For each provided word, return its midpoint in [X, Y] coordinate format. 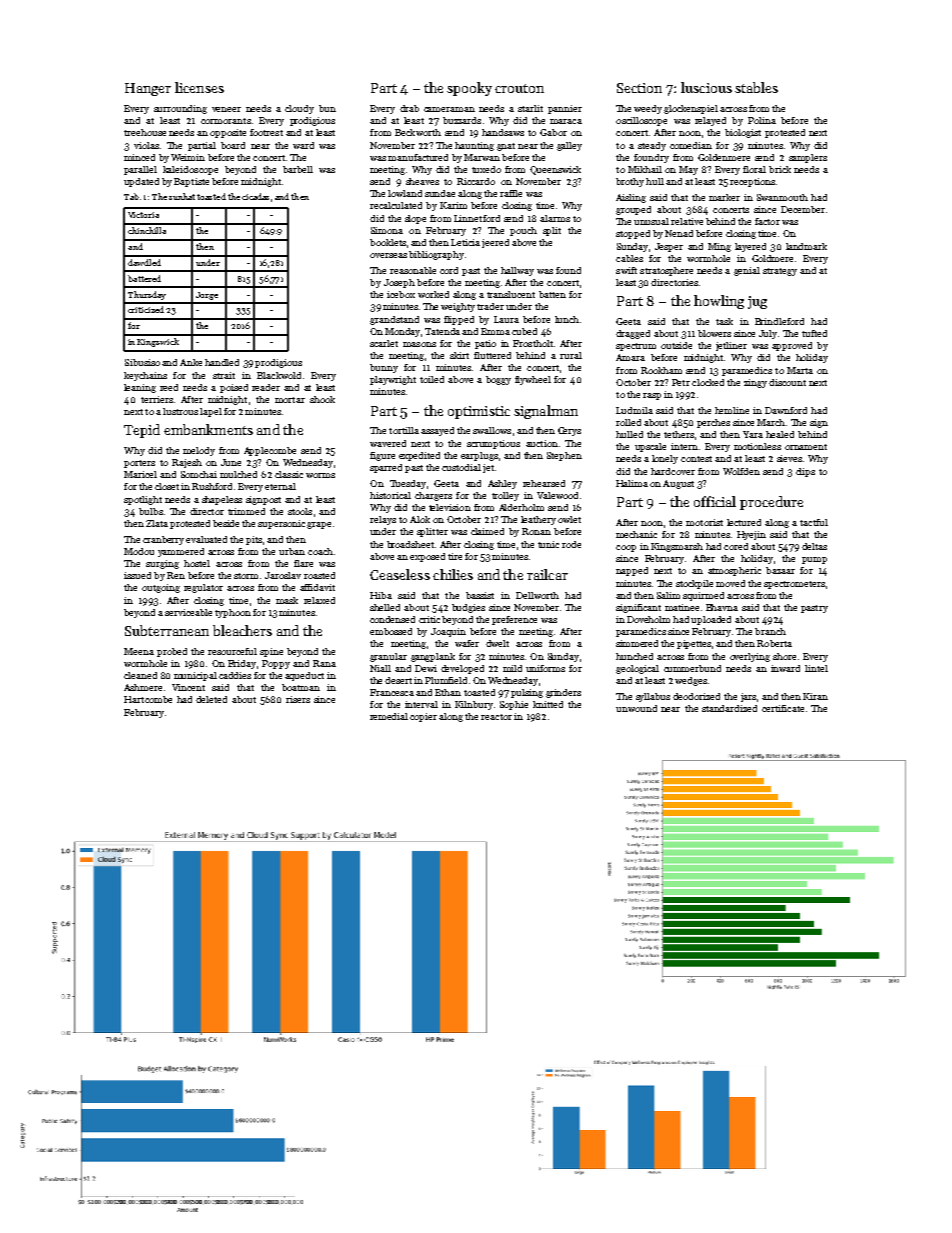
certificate [783, 708]
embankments [208, 429]
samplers [808, 158]
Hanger [148, 89]
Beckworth [418, 132]
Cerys [569, 431]
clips [805, 472]
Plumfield [446, 680]
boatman [301, 687]
